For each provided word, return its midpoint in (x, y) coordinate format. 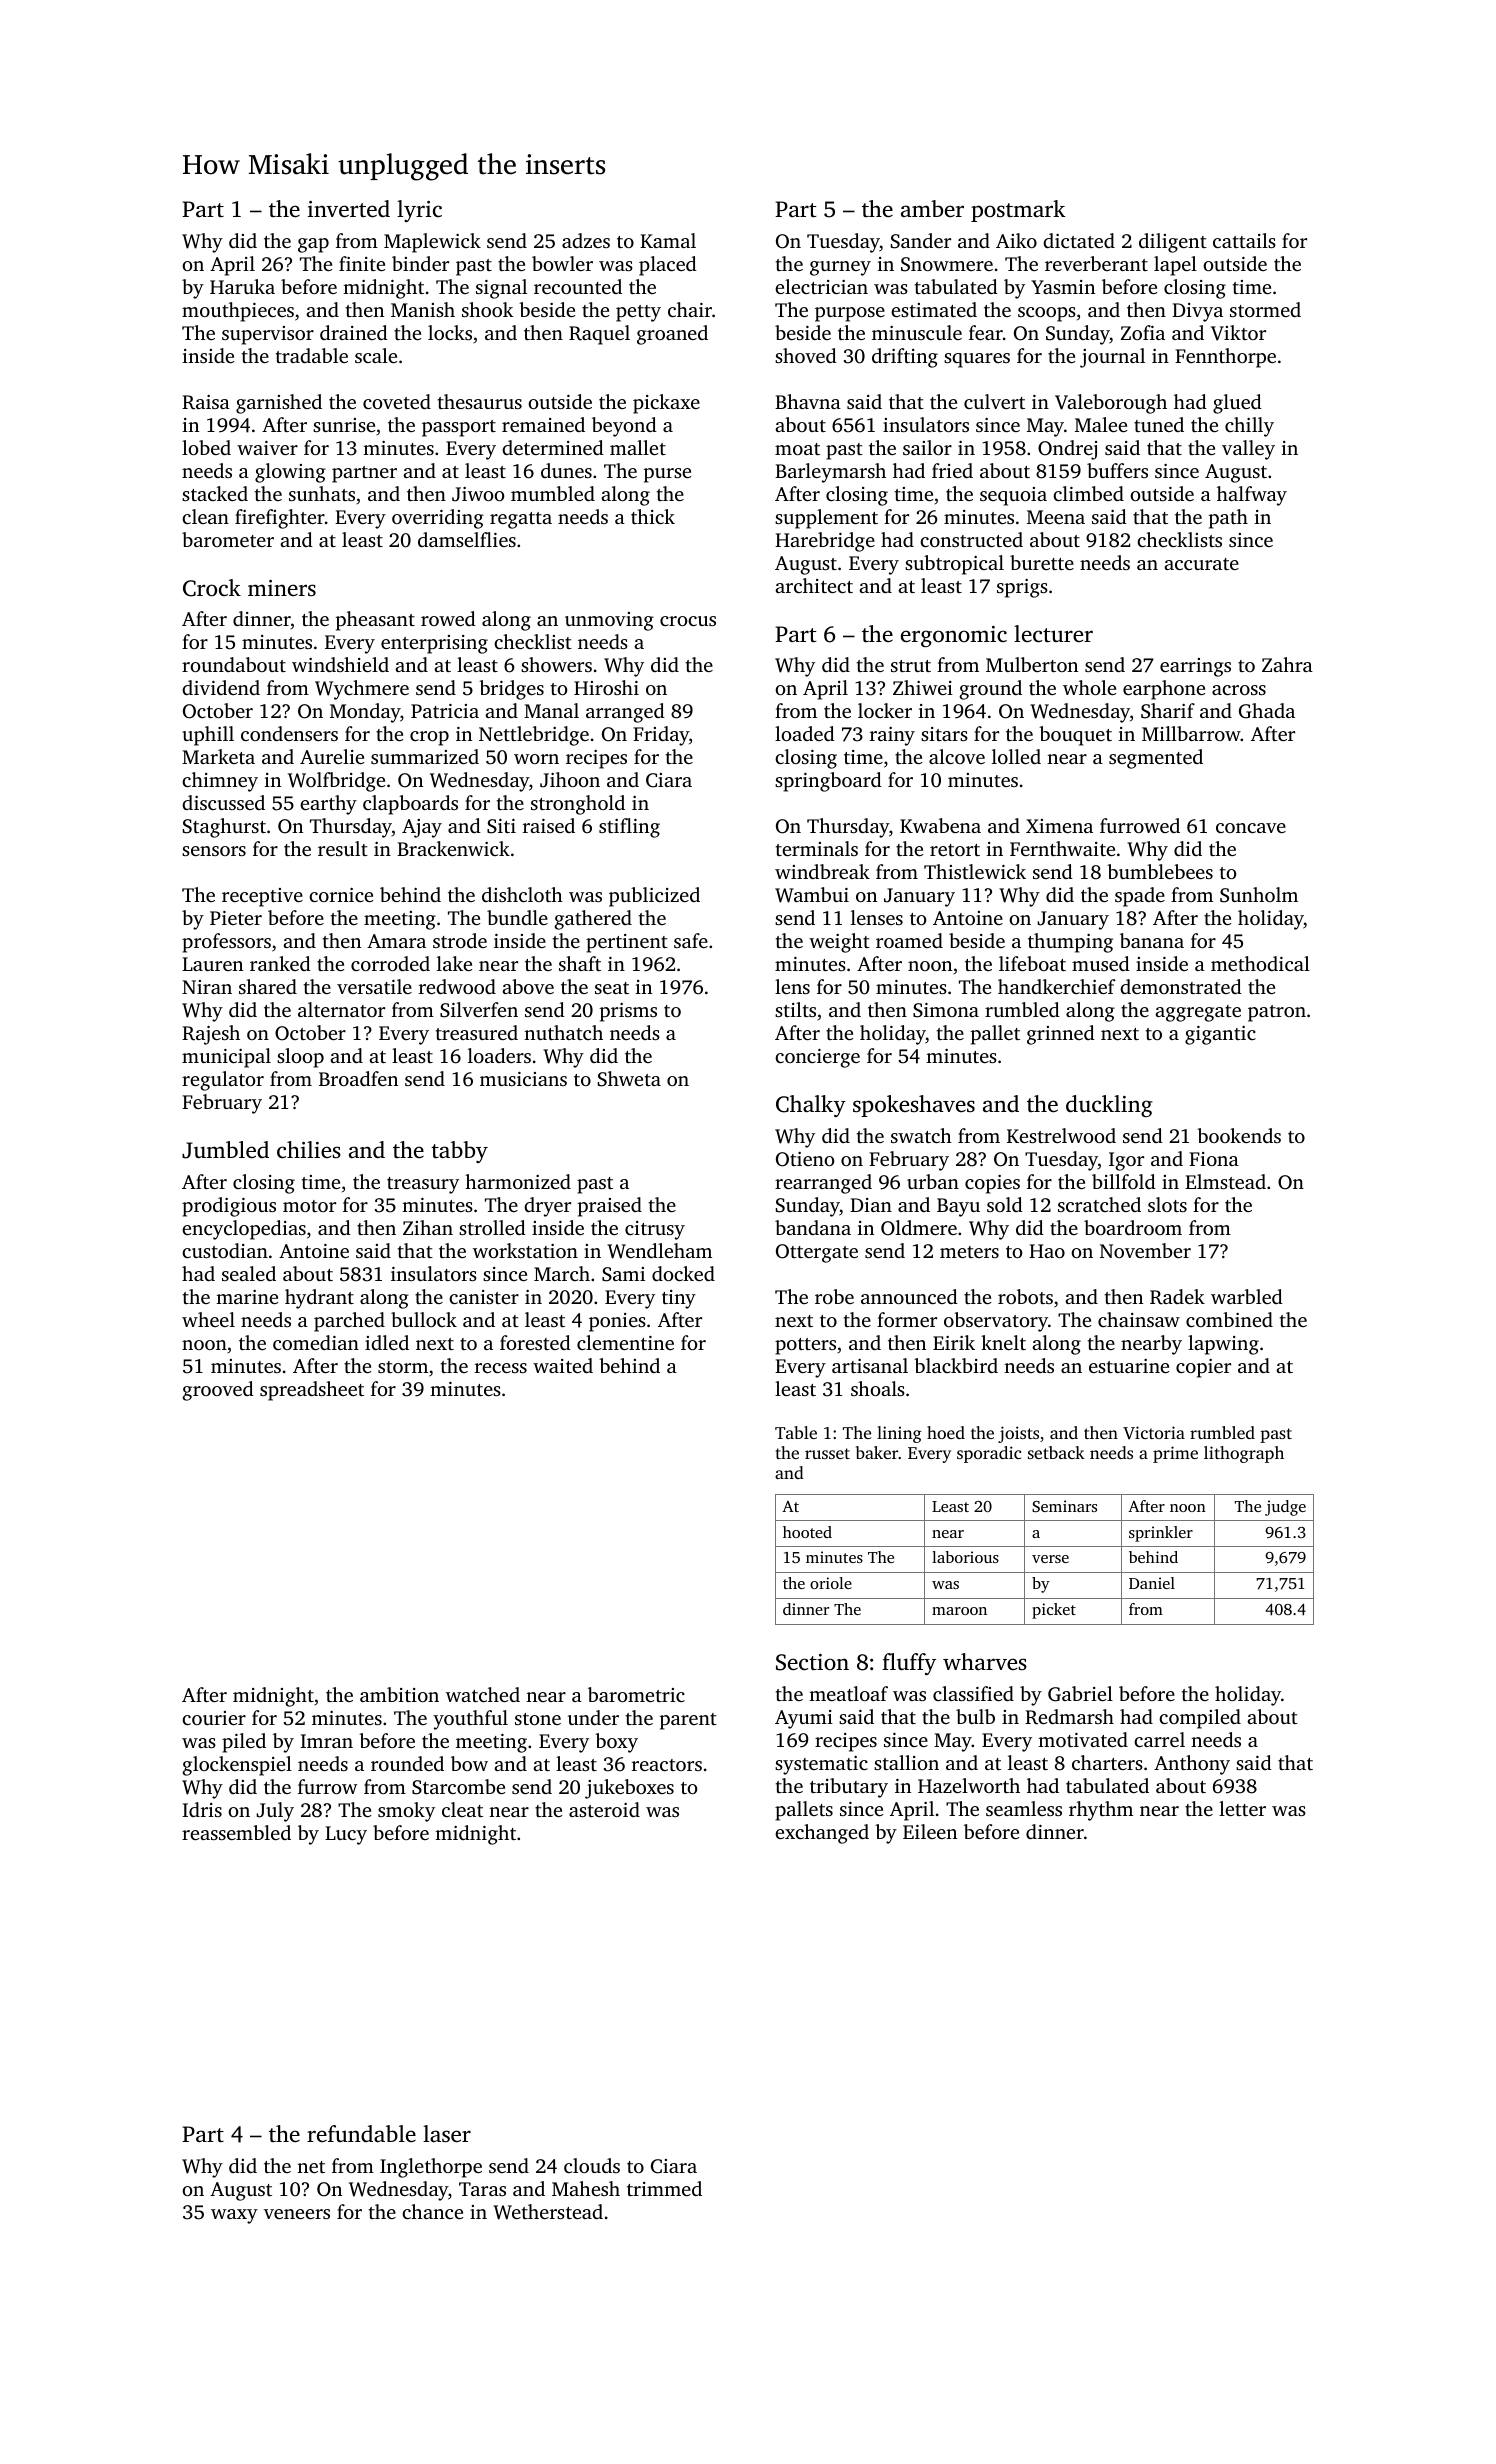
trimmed (664, 2188)
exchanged (822, 1834)
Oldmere (919, 1228)
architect (814, 585)
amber (932, 208)
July (275, 1812)
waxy (234, 2216)
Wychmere (362, 690)
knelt (1003, 1342)
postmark (1018, 211)
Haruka (242, 286)
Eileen (930, 1831)
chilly (1249, 427)
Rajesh (211, 1035)
